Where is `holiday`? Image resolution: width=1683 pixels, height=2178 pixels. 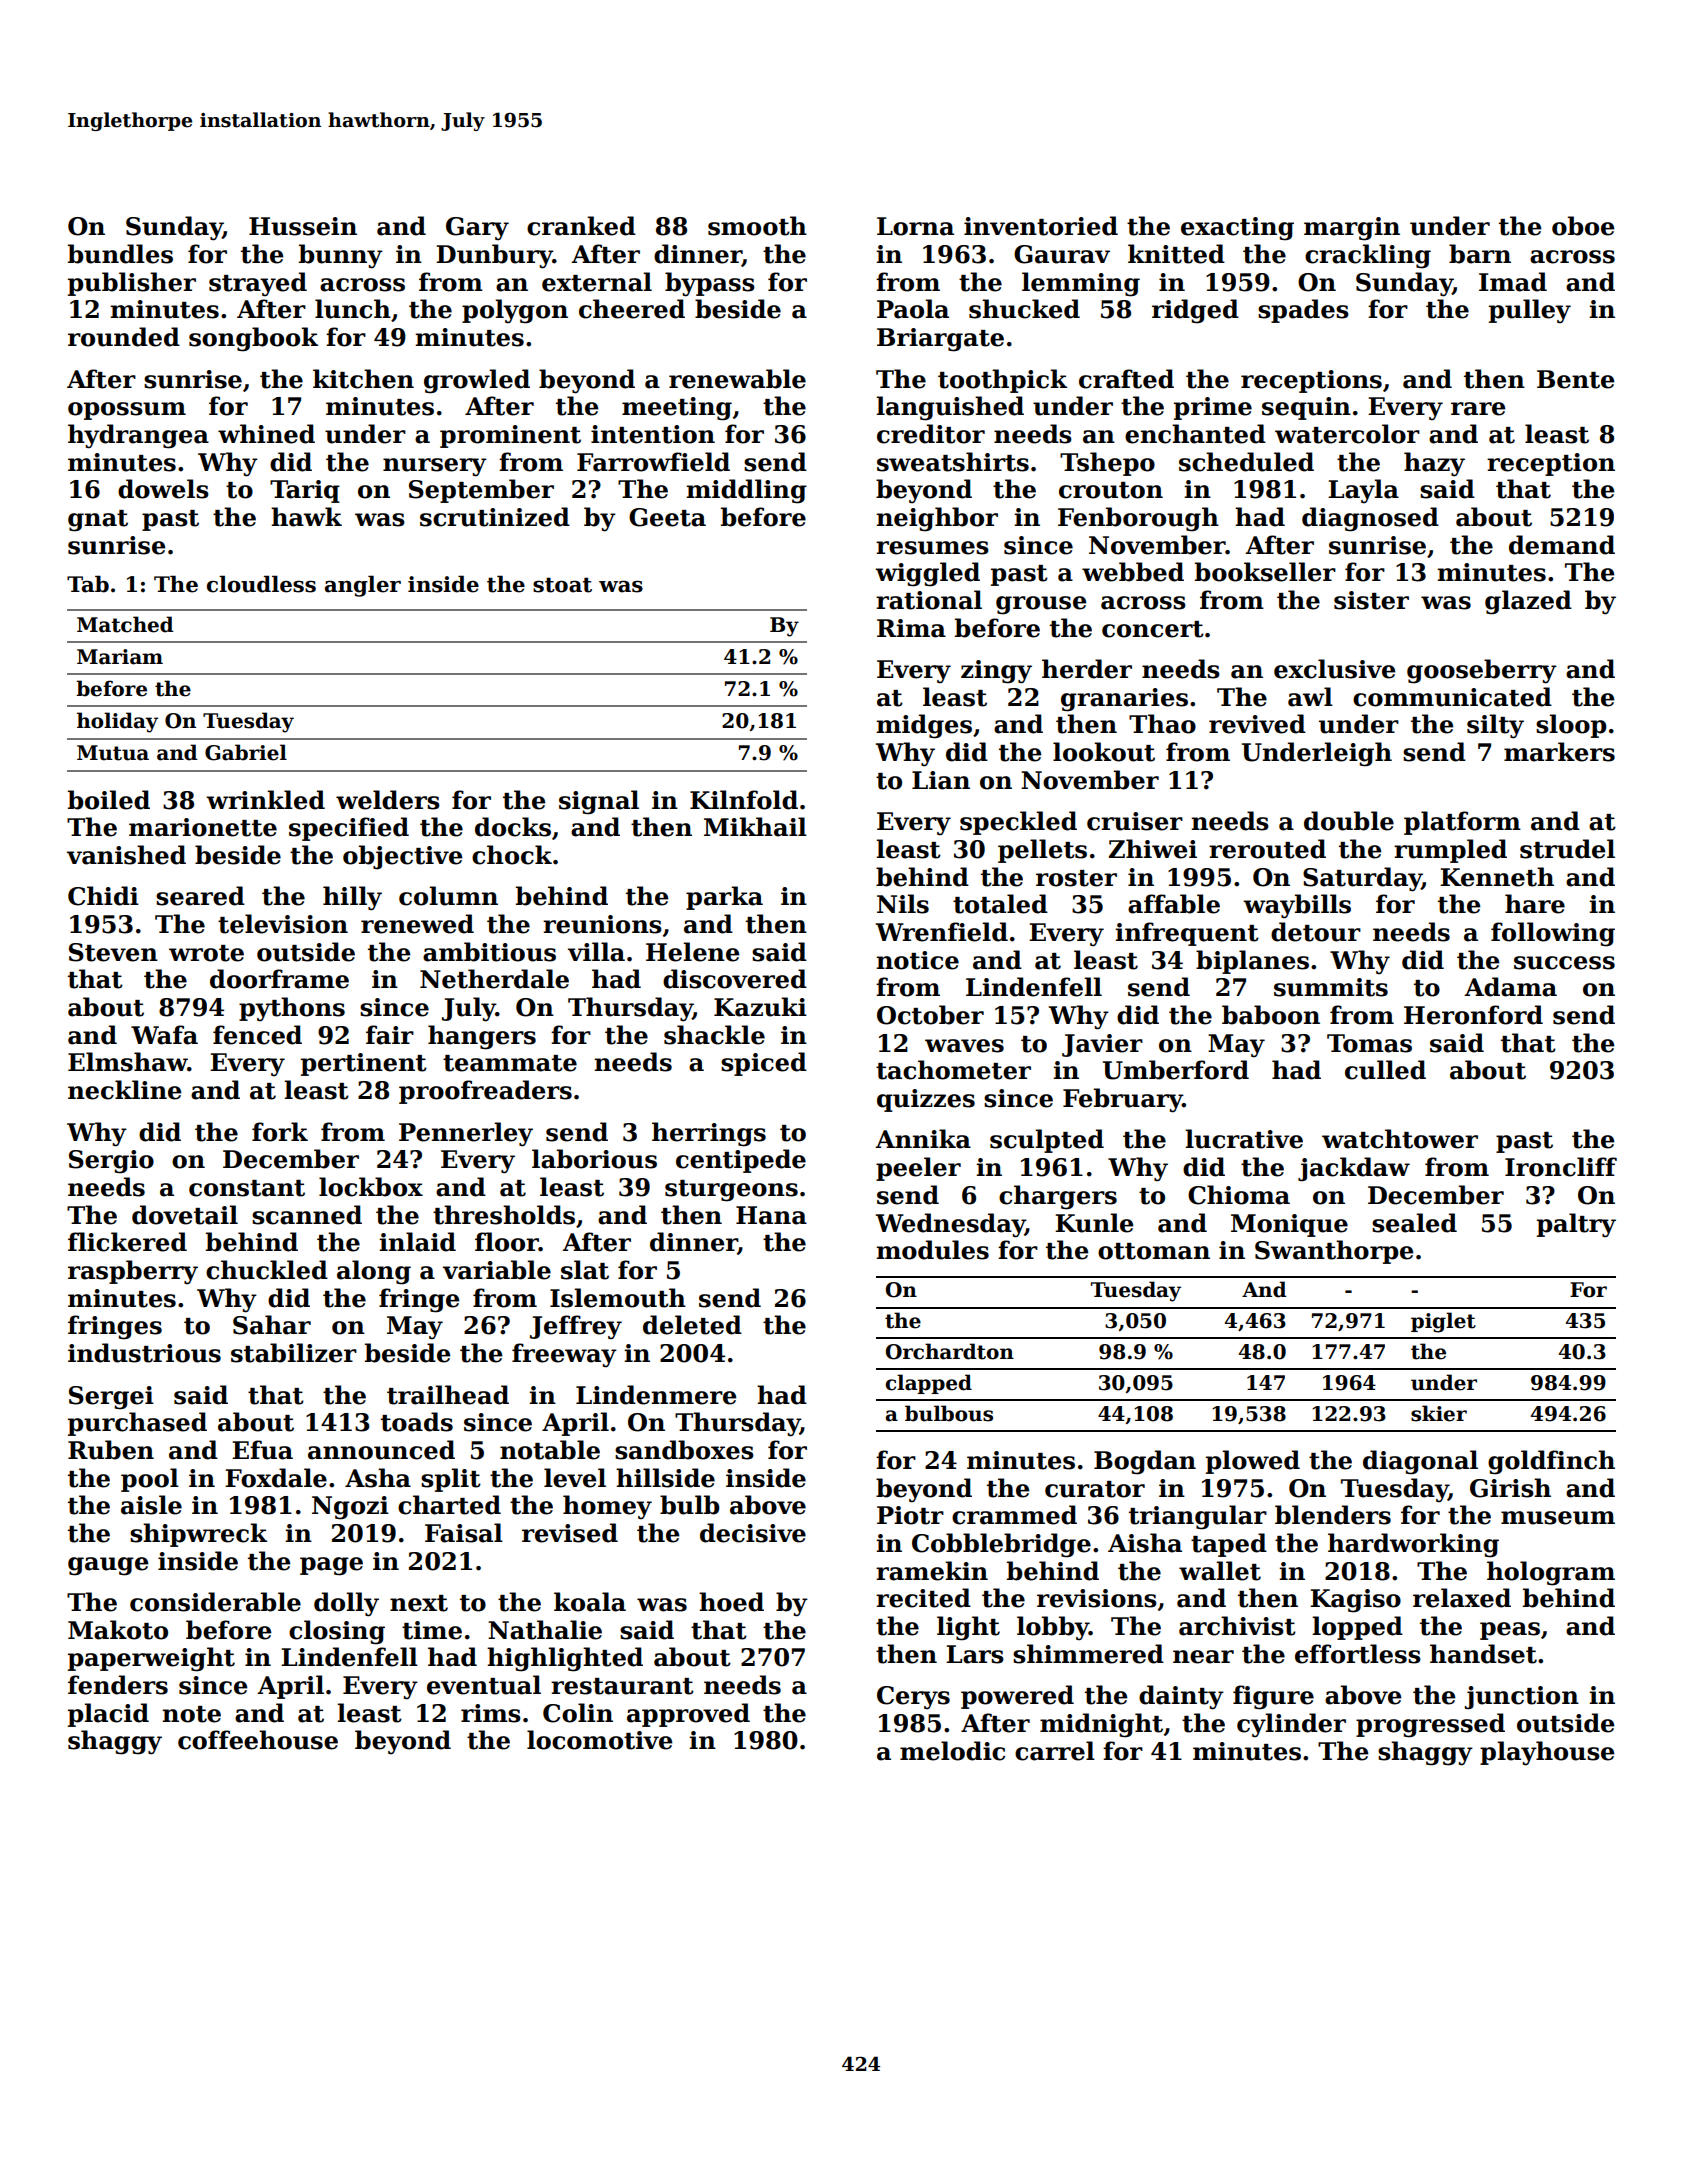
holiday is located at coordinates (117, 722).
